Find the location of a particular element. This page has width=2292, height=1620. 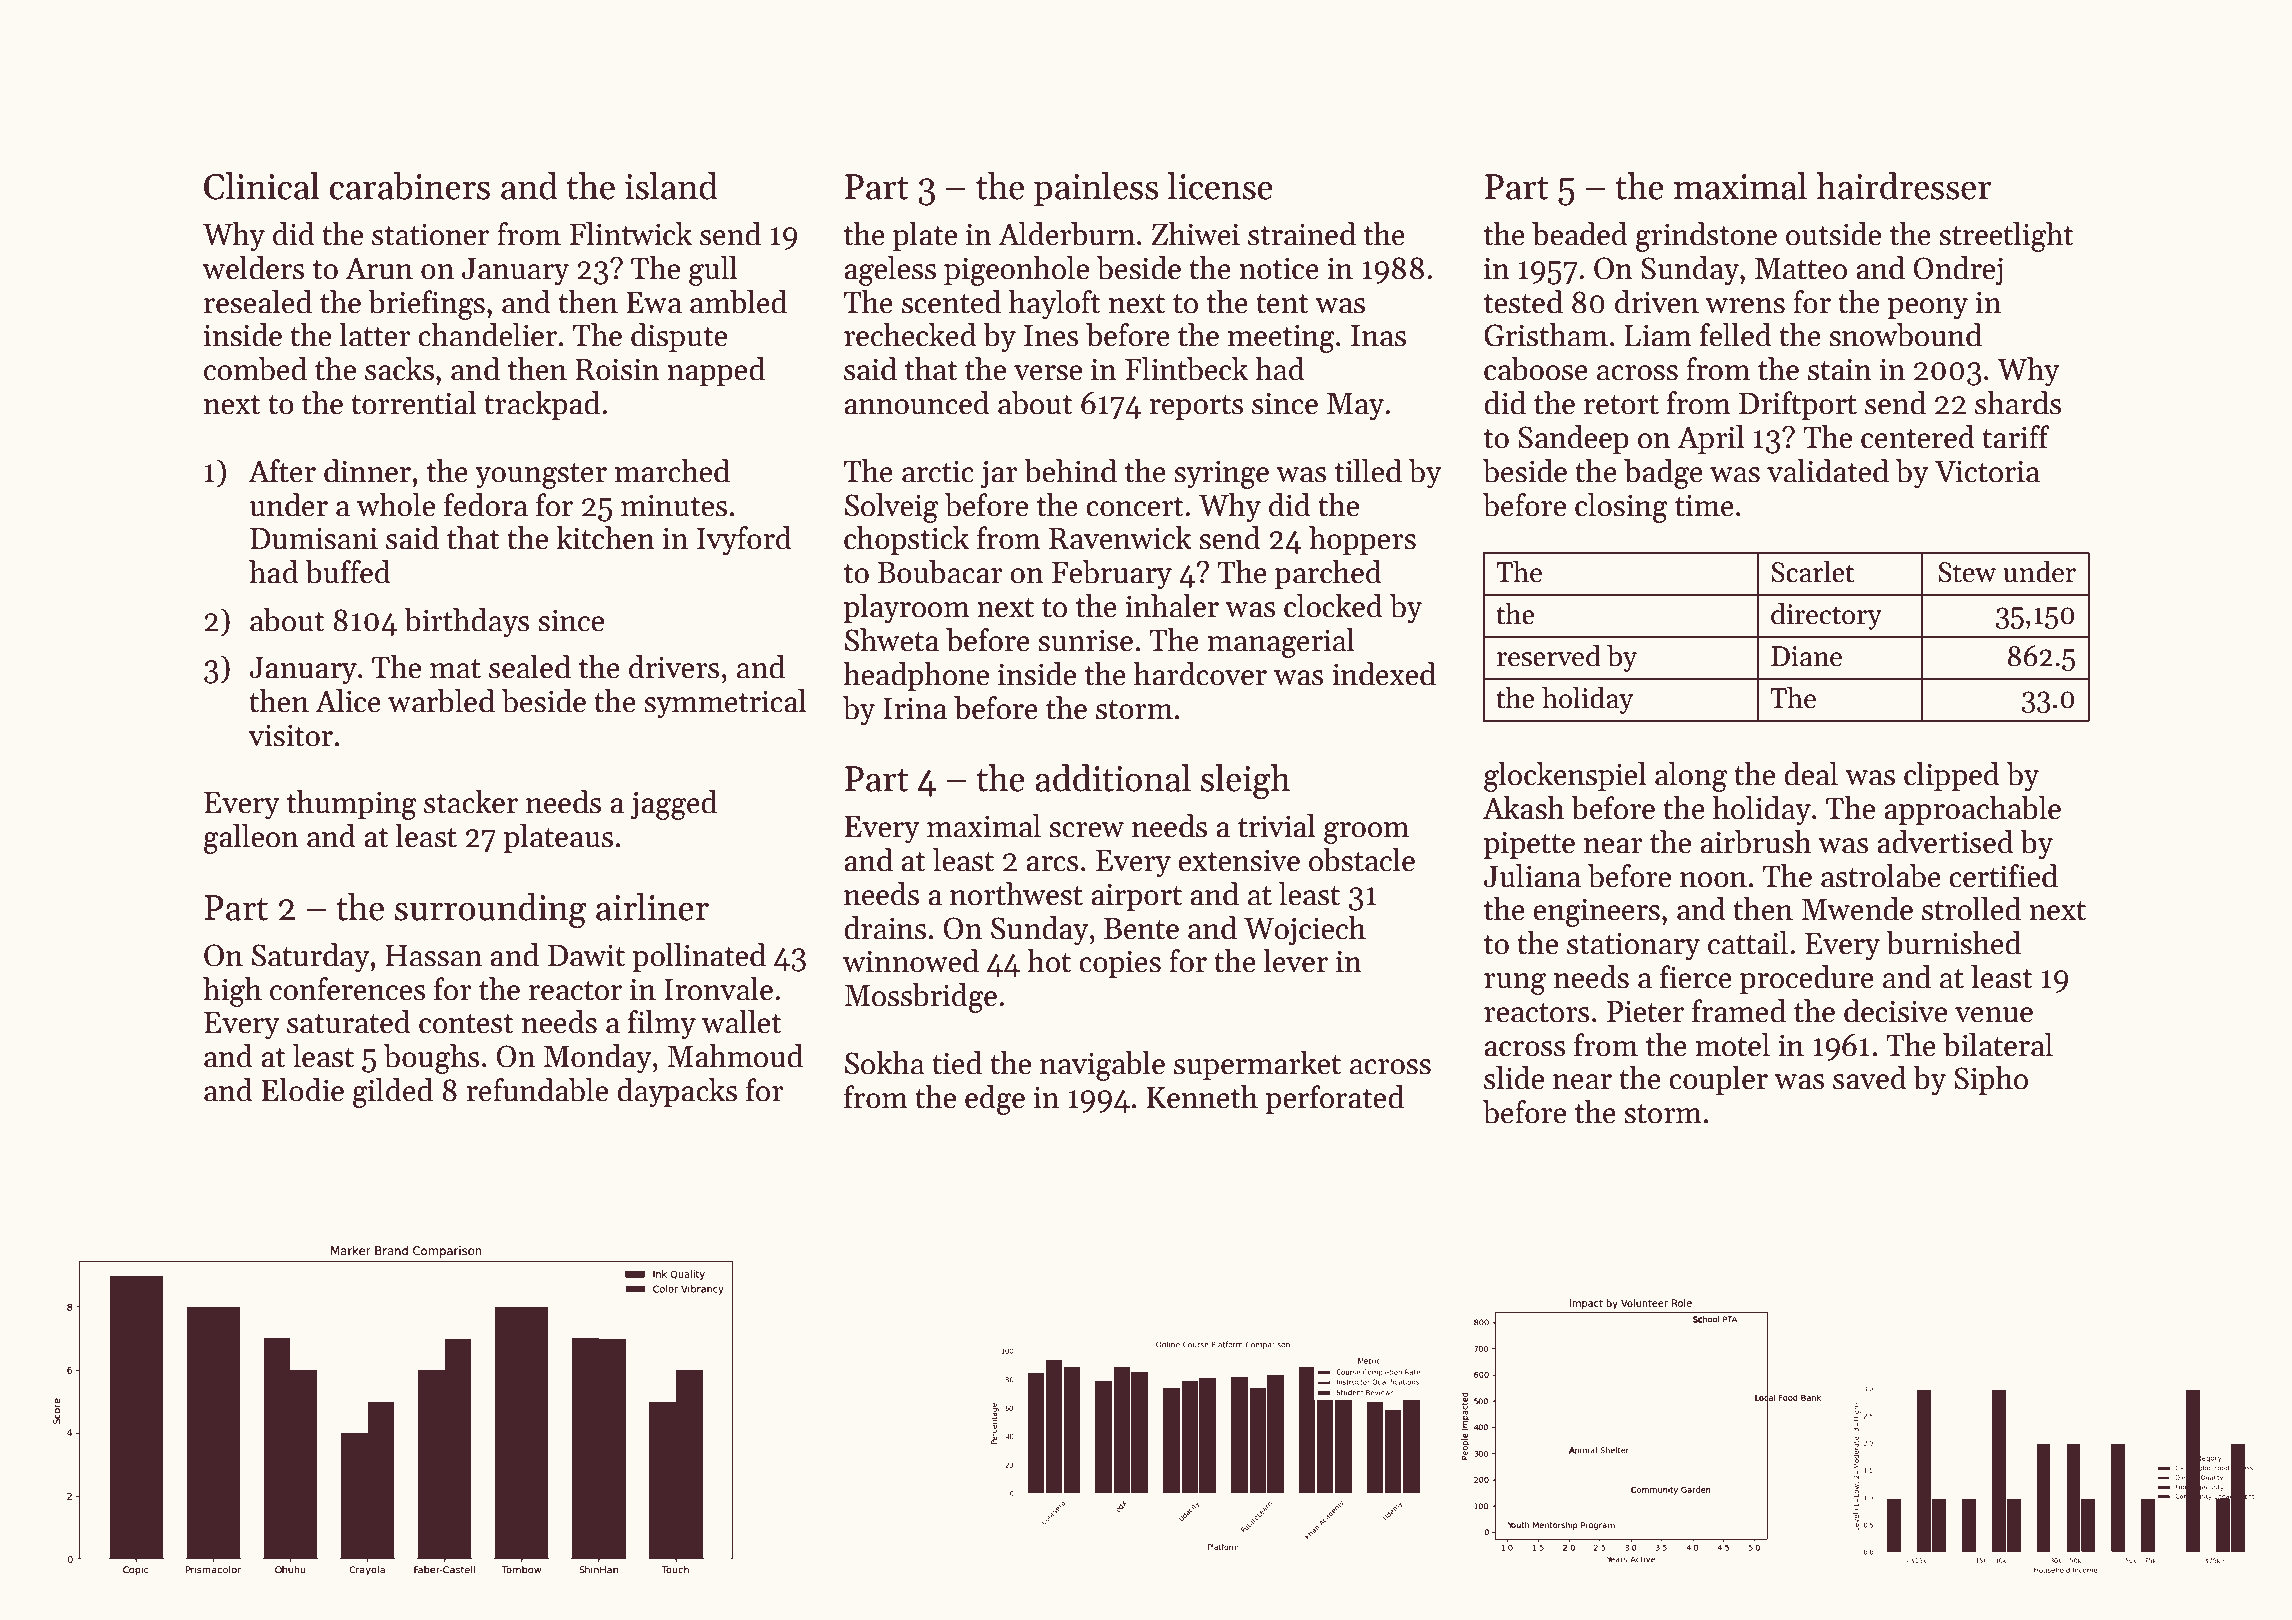

contest is located at coordinates (466, 1024).
